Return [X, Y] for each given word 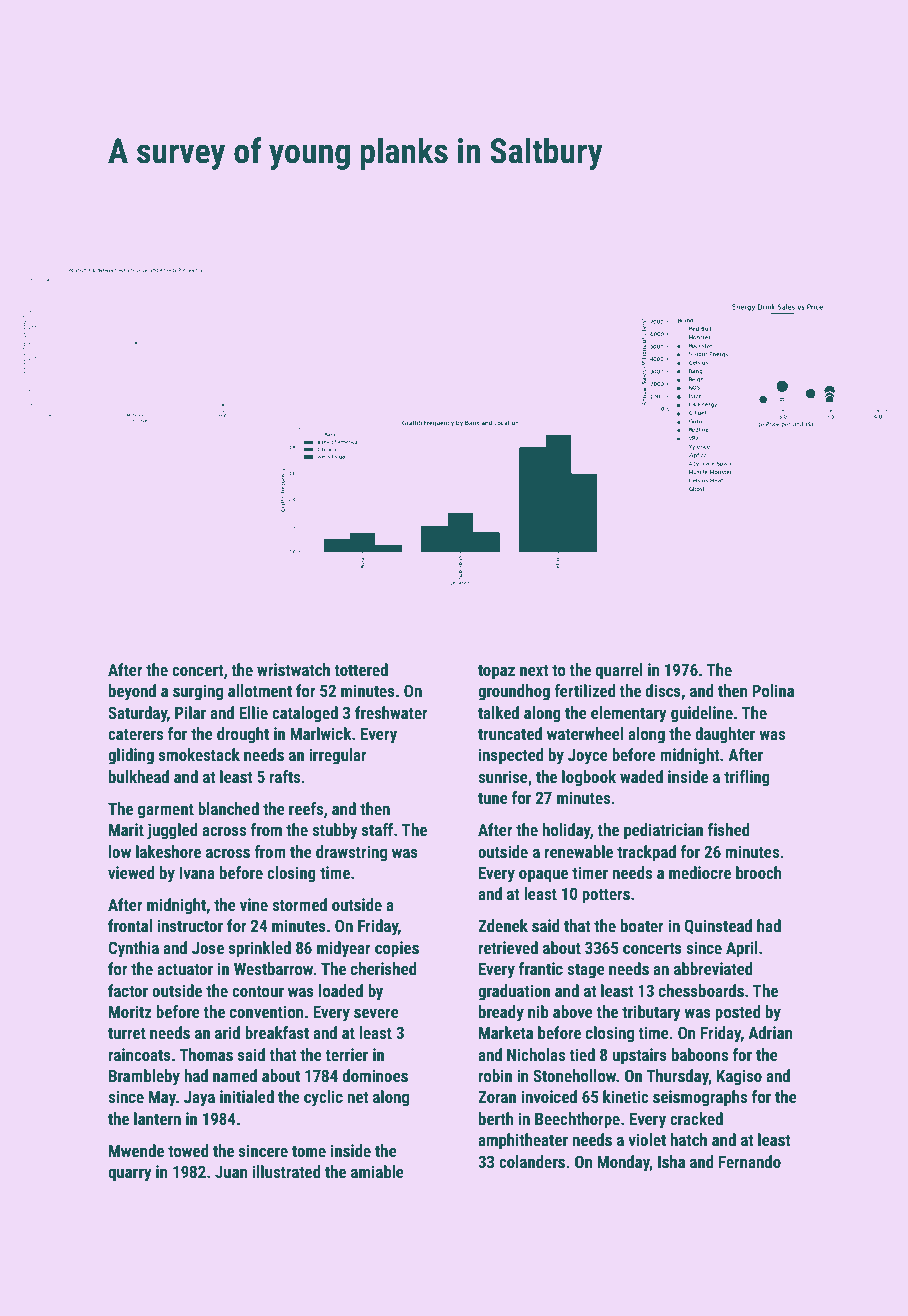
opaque [543, 876]
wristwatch [293, 669]
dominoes [375, 1075]
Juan [231, 1172]
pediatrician [663, 831]
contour [258, 991]
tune [493, 798]
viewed [131, 872]
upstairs [639, 1056]
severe [376, 1013]
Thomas [206, 1054]
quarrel [619, 671]
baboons [700, 1054]
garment [166, 811]
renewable [579, 851]
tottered [361, 669]
